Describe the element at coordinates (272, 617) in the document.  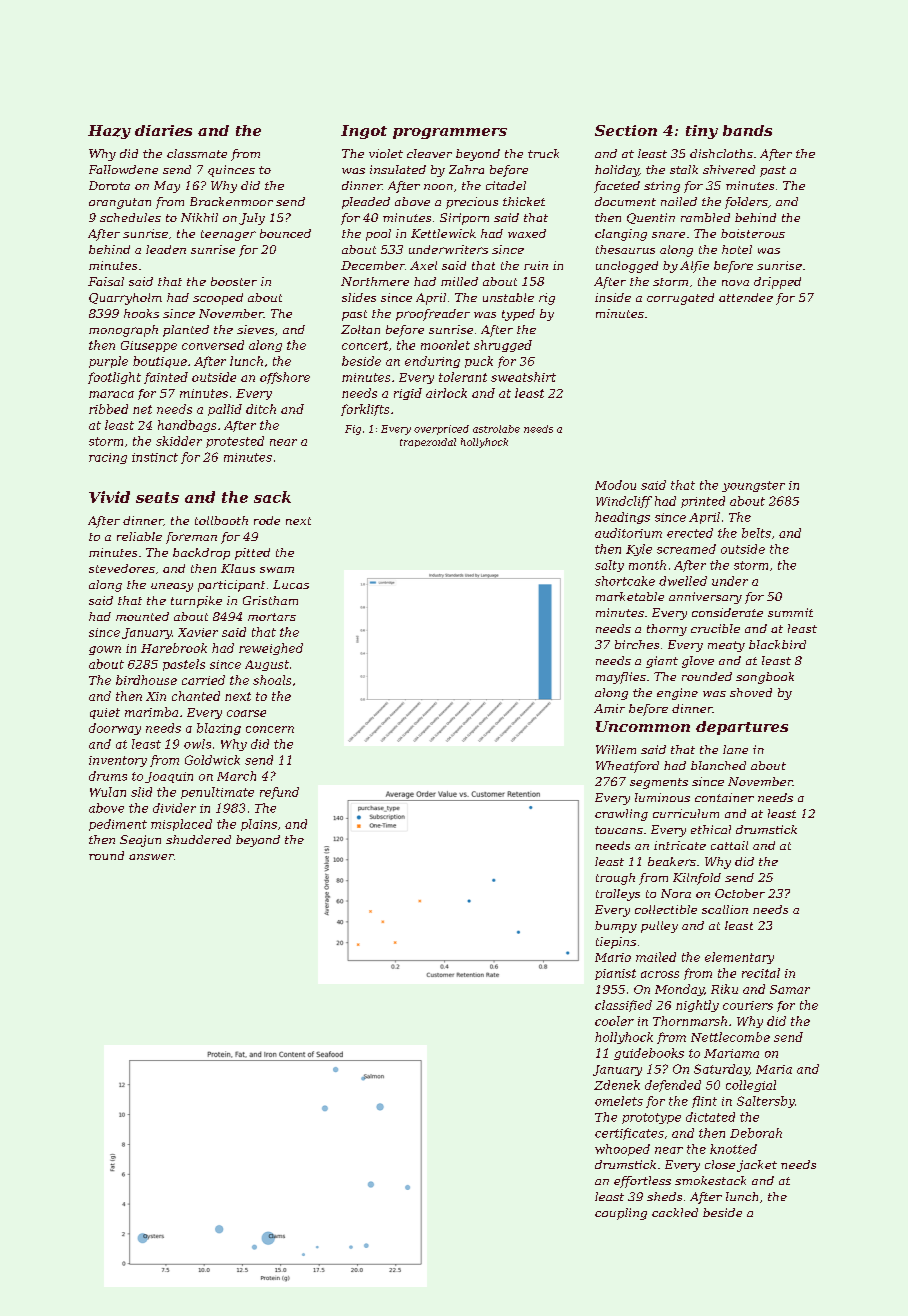
I see `mortars` at that location.
